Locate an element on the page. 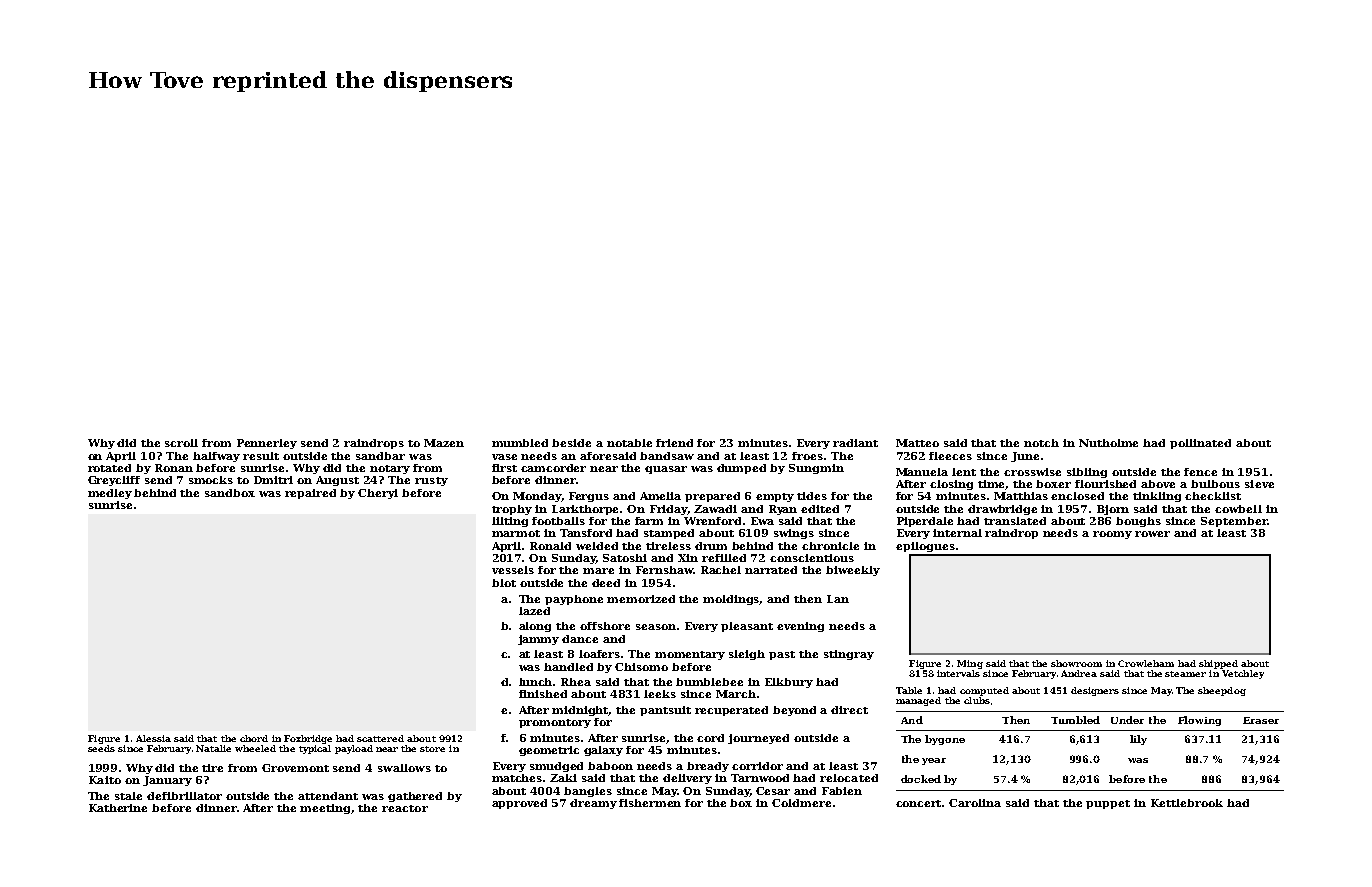 This document has width=1372, height=887. shipped is located at coordinates (1218, 664).
